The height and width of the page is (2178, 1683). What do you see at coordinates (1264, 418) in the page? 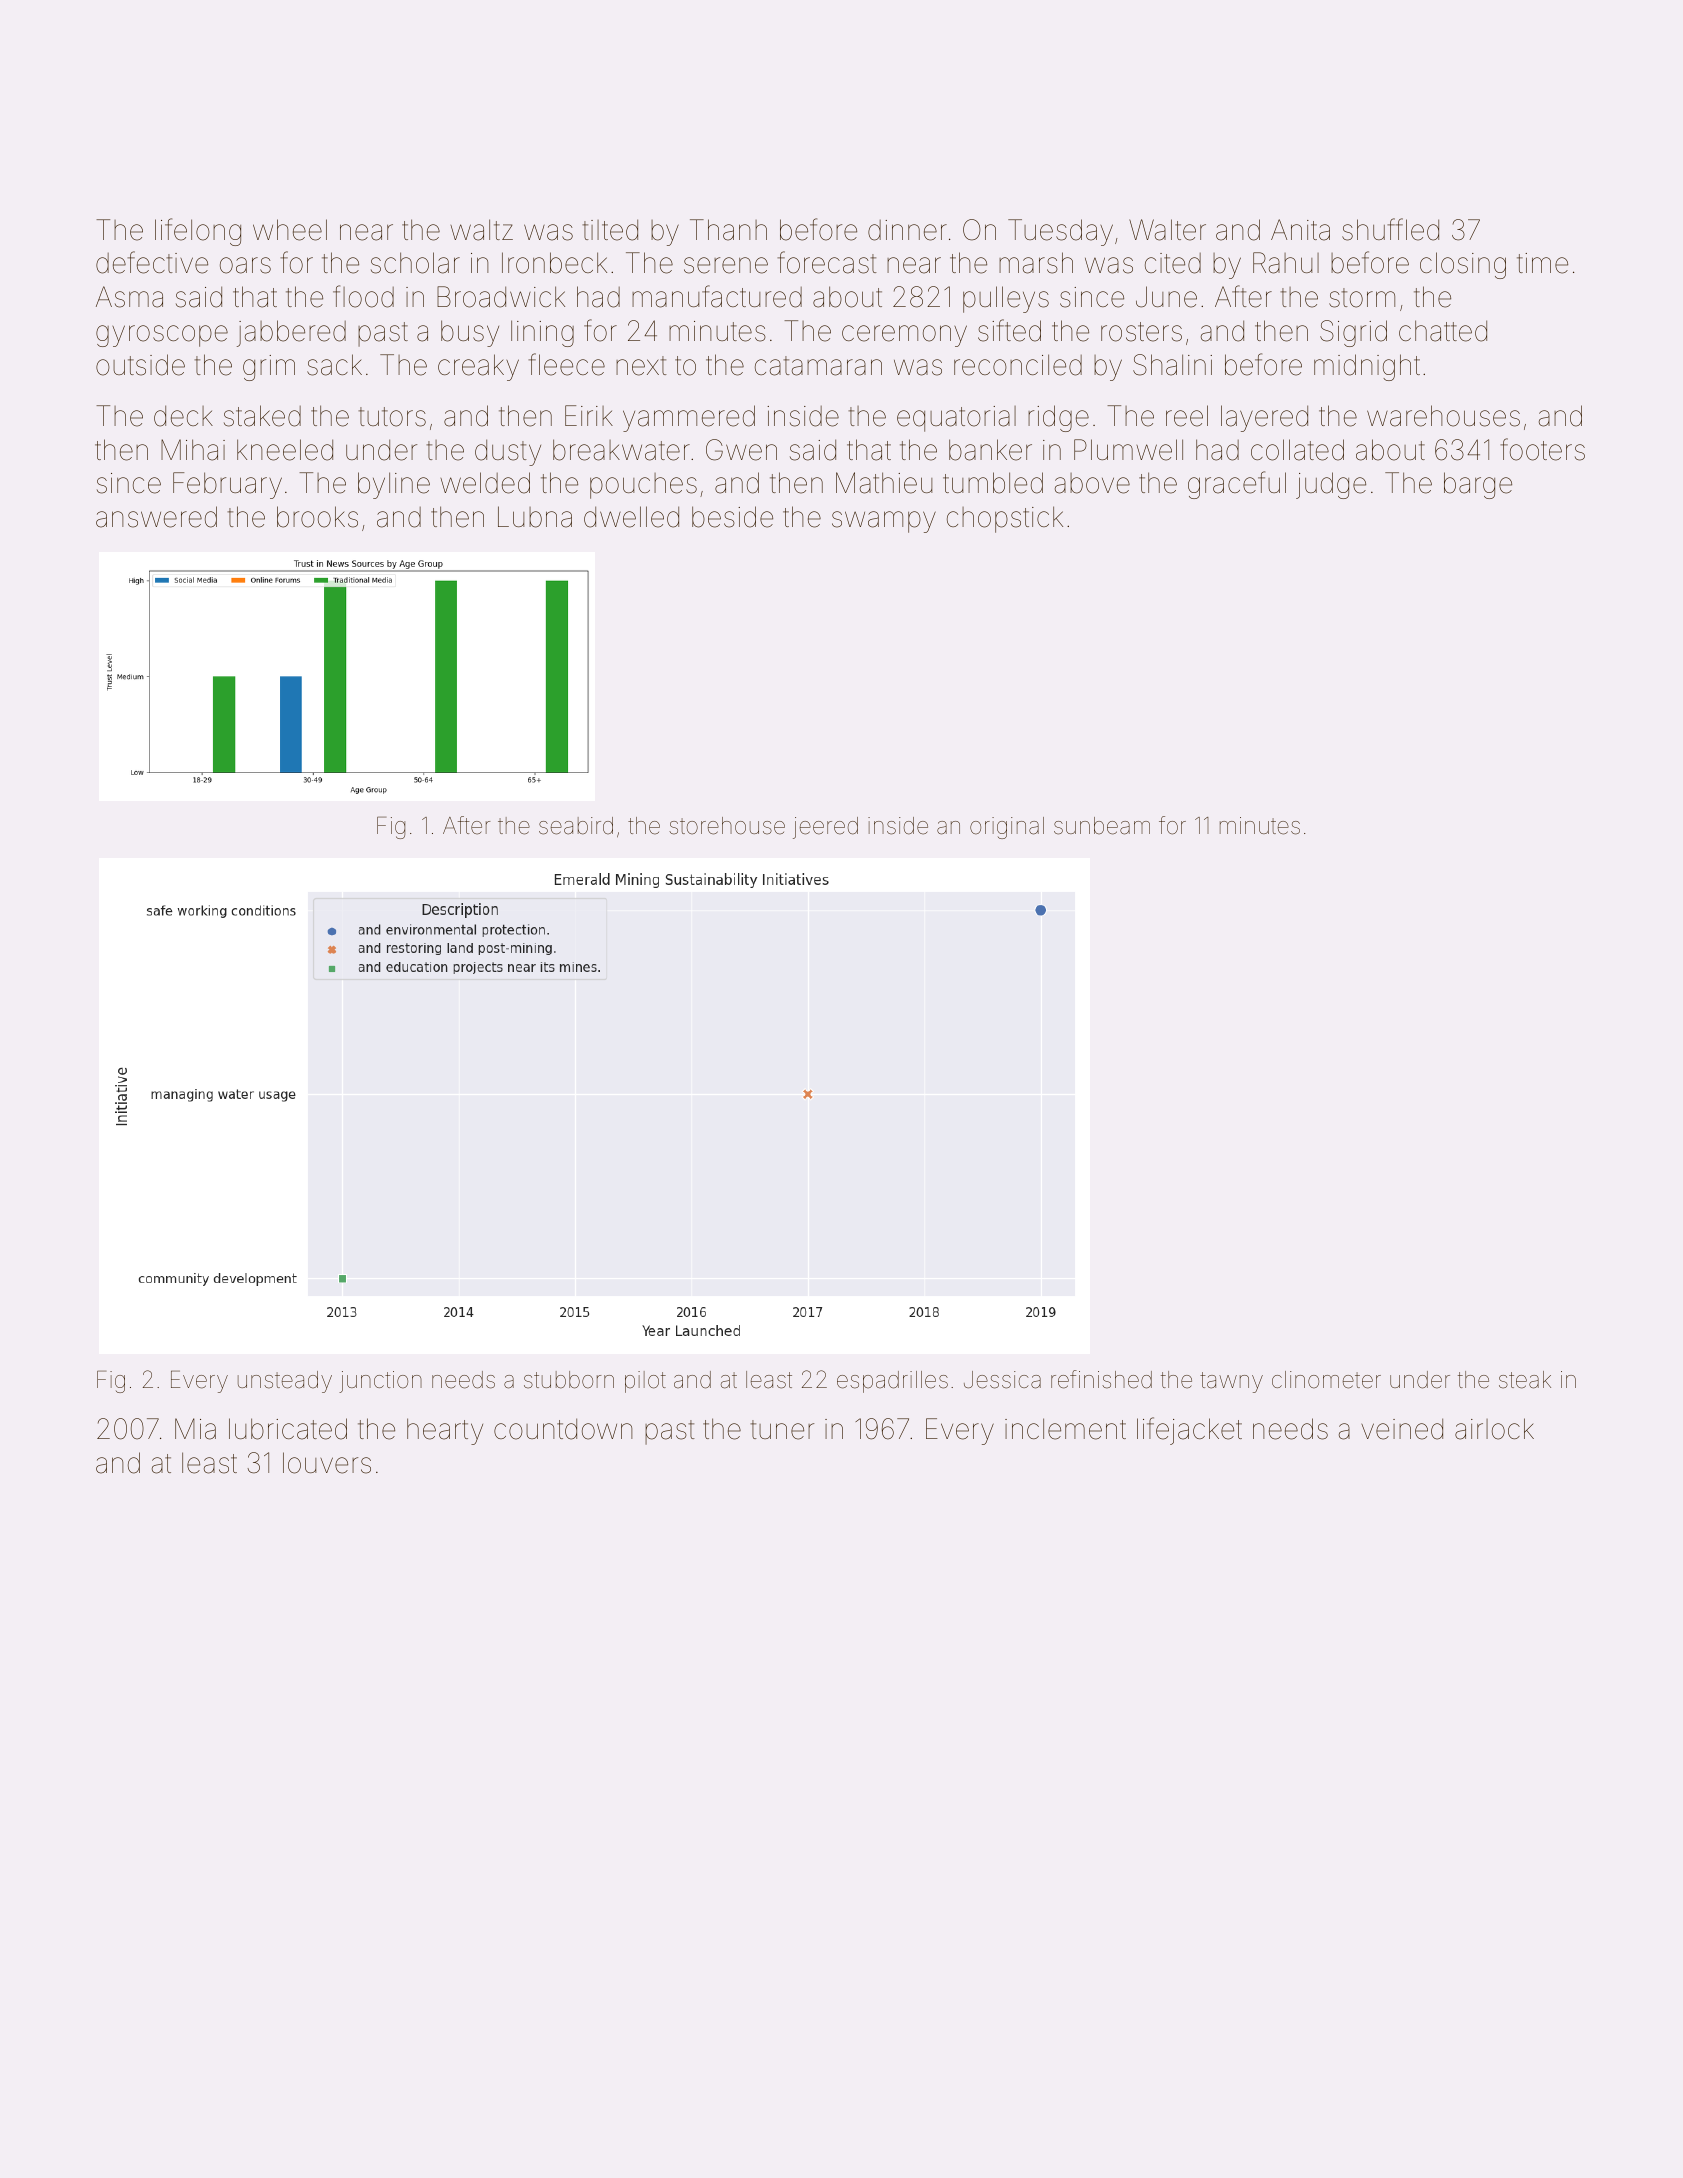
I see `layered` at bounding box center [1264, 418].
